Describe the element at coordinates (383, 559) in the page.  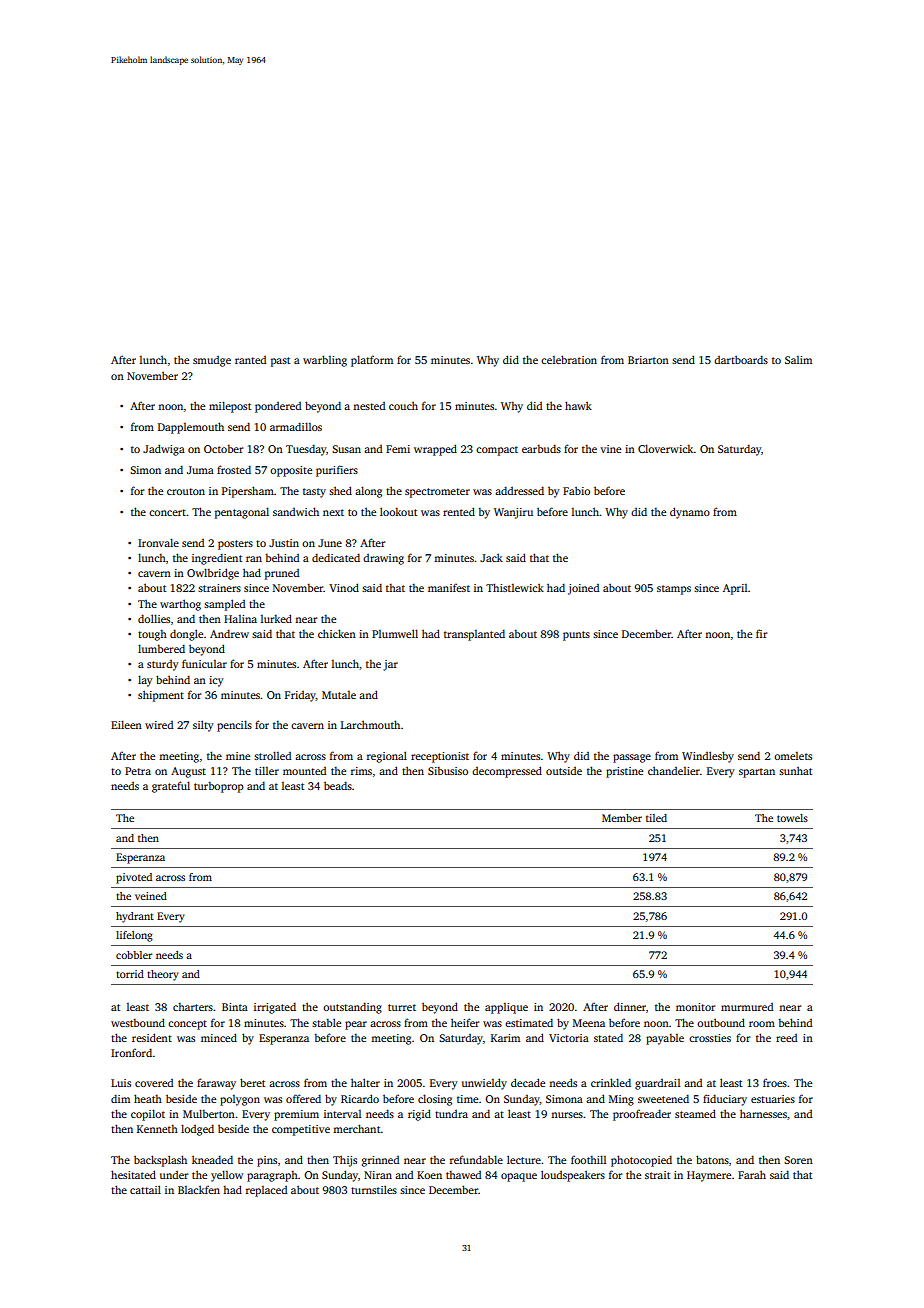
I see `drawing` at that location.
